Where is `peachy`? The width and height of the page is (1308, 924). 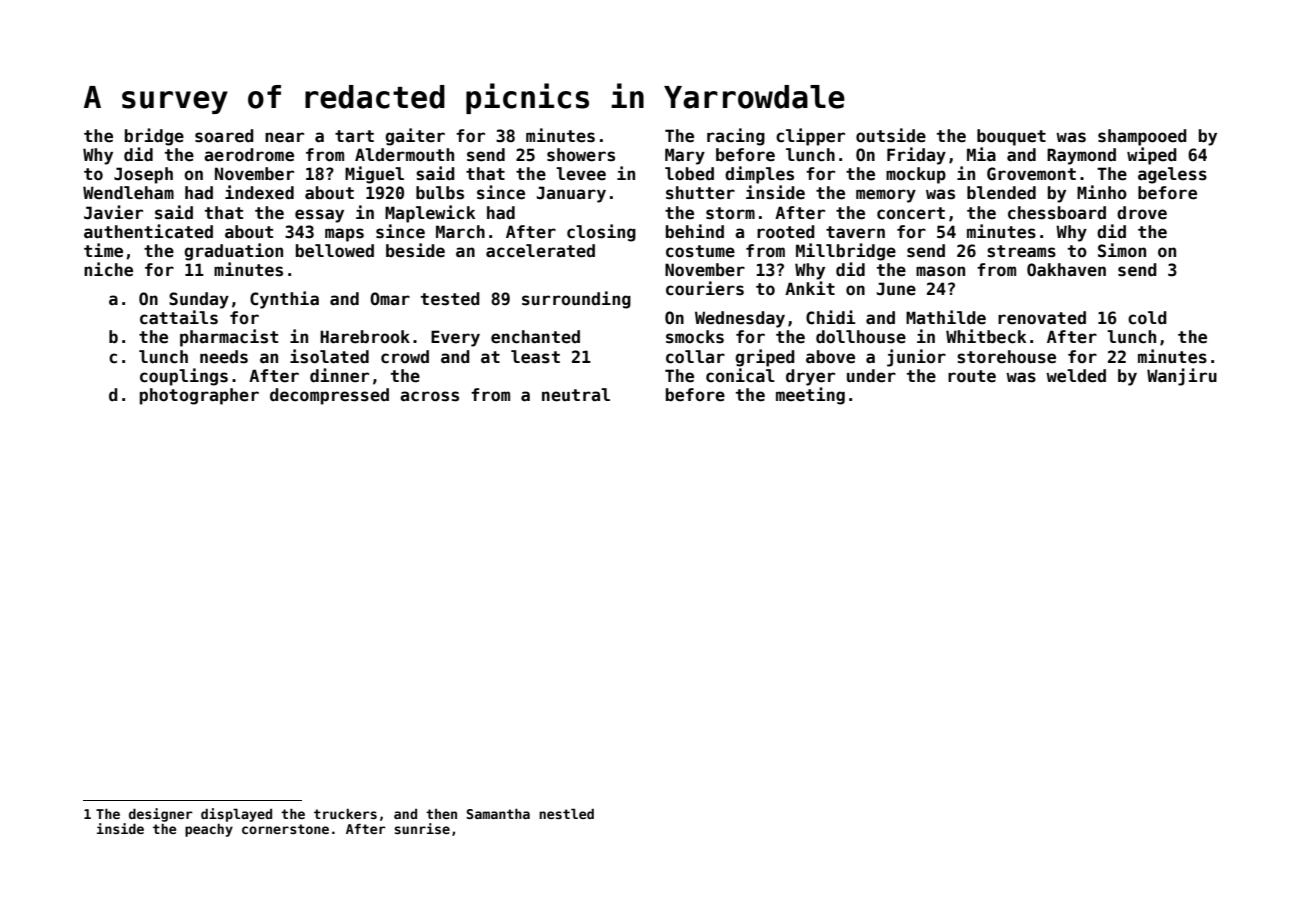 peachy is located at coordinates (209, 830).
